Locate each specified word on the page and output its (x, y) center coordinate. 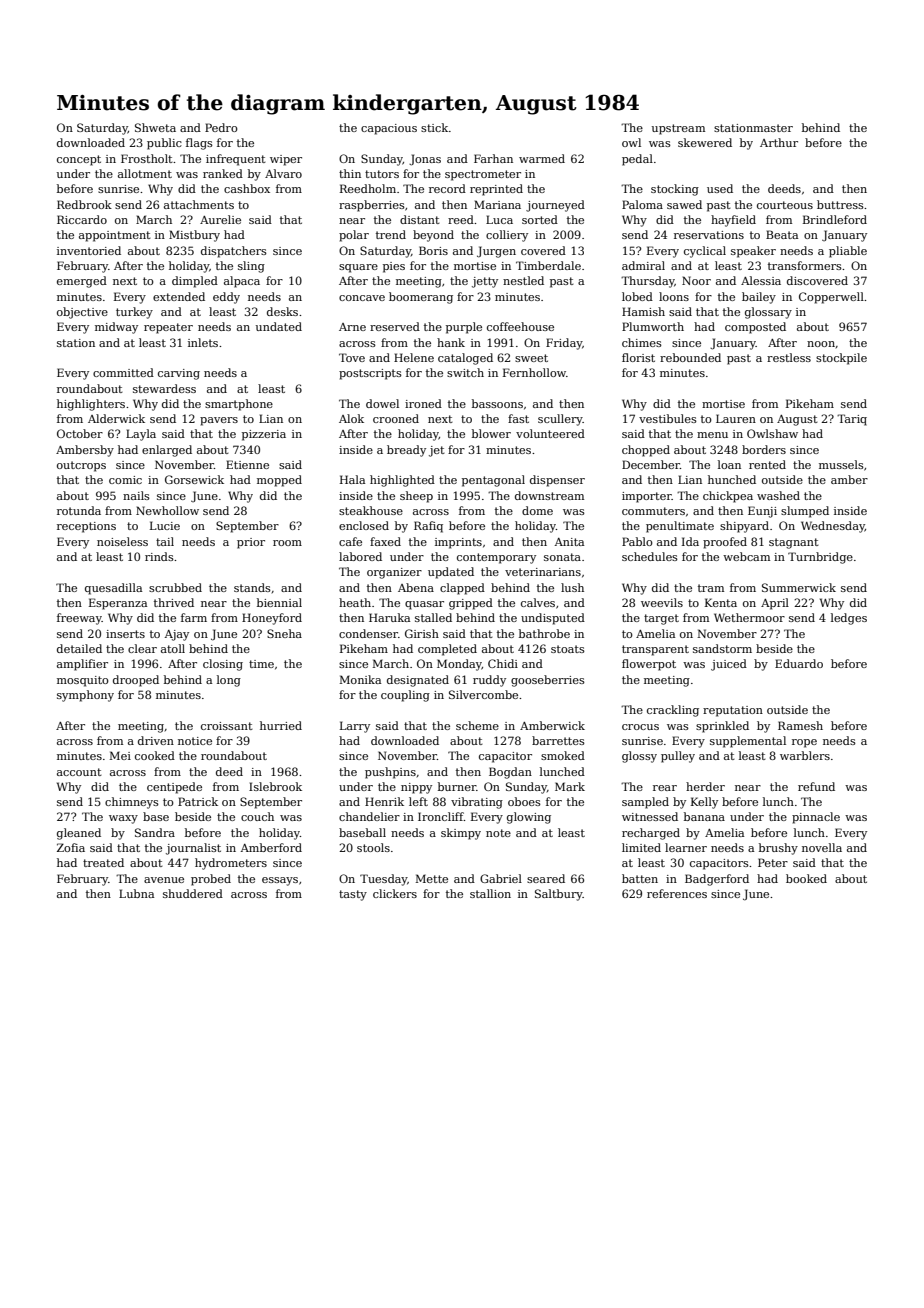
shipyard (744, 527)
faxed (385, 541)
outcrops (81, 466)
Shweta (155, 127)
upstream (678, 129)
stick (434, 127)
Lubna (136, 893)
